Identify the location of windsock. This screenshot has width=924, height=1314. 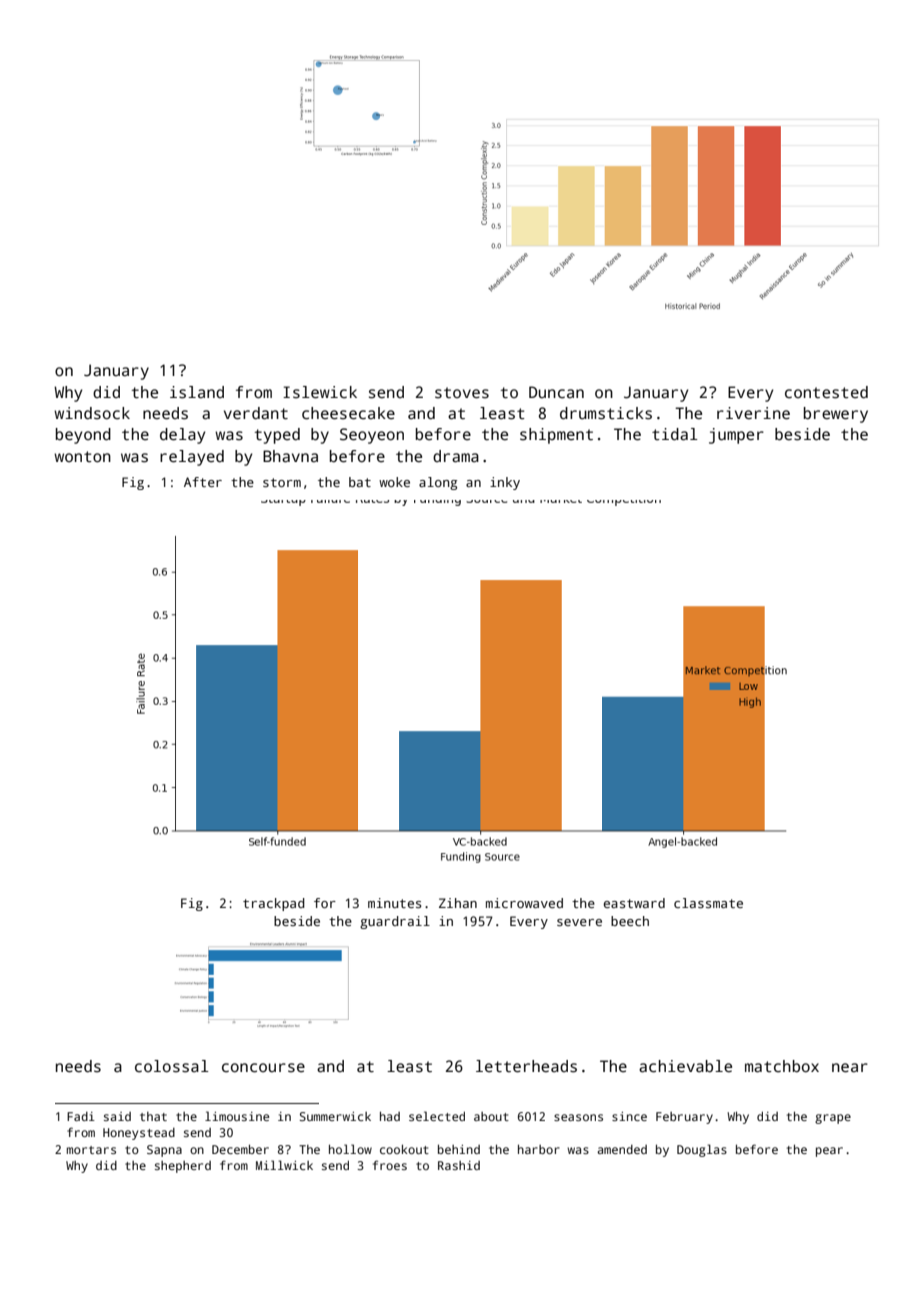
(92, 413).
